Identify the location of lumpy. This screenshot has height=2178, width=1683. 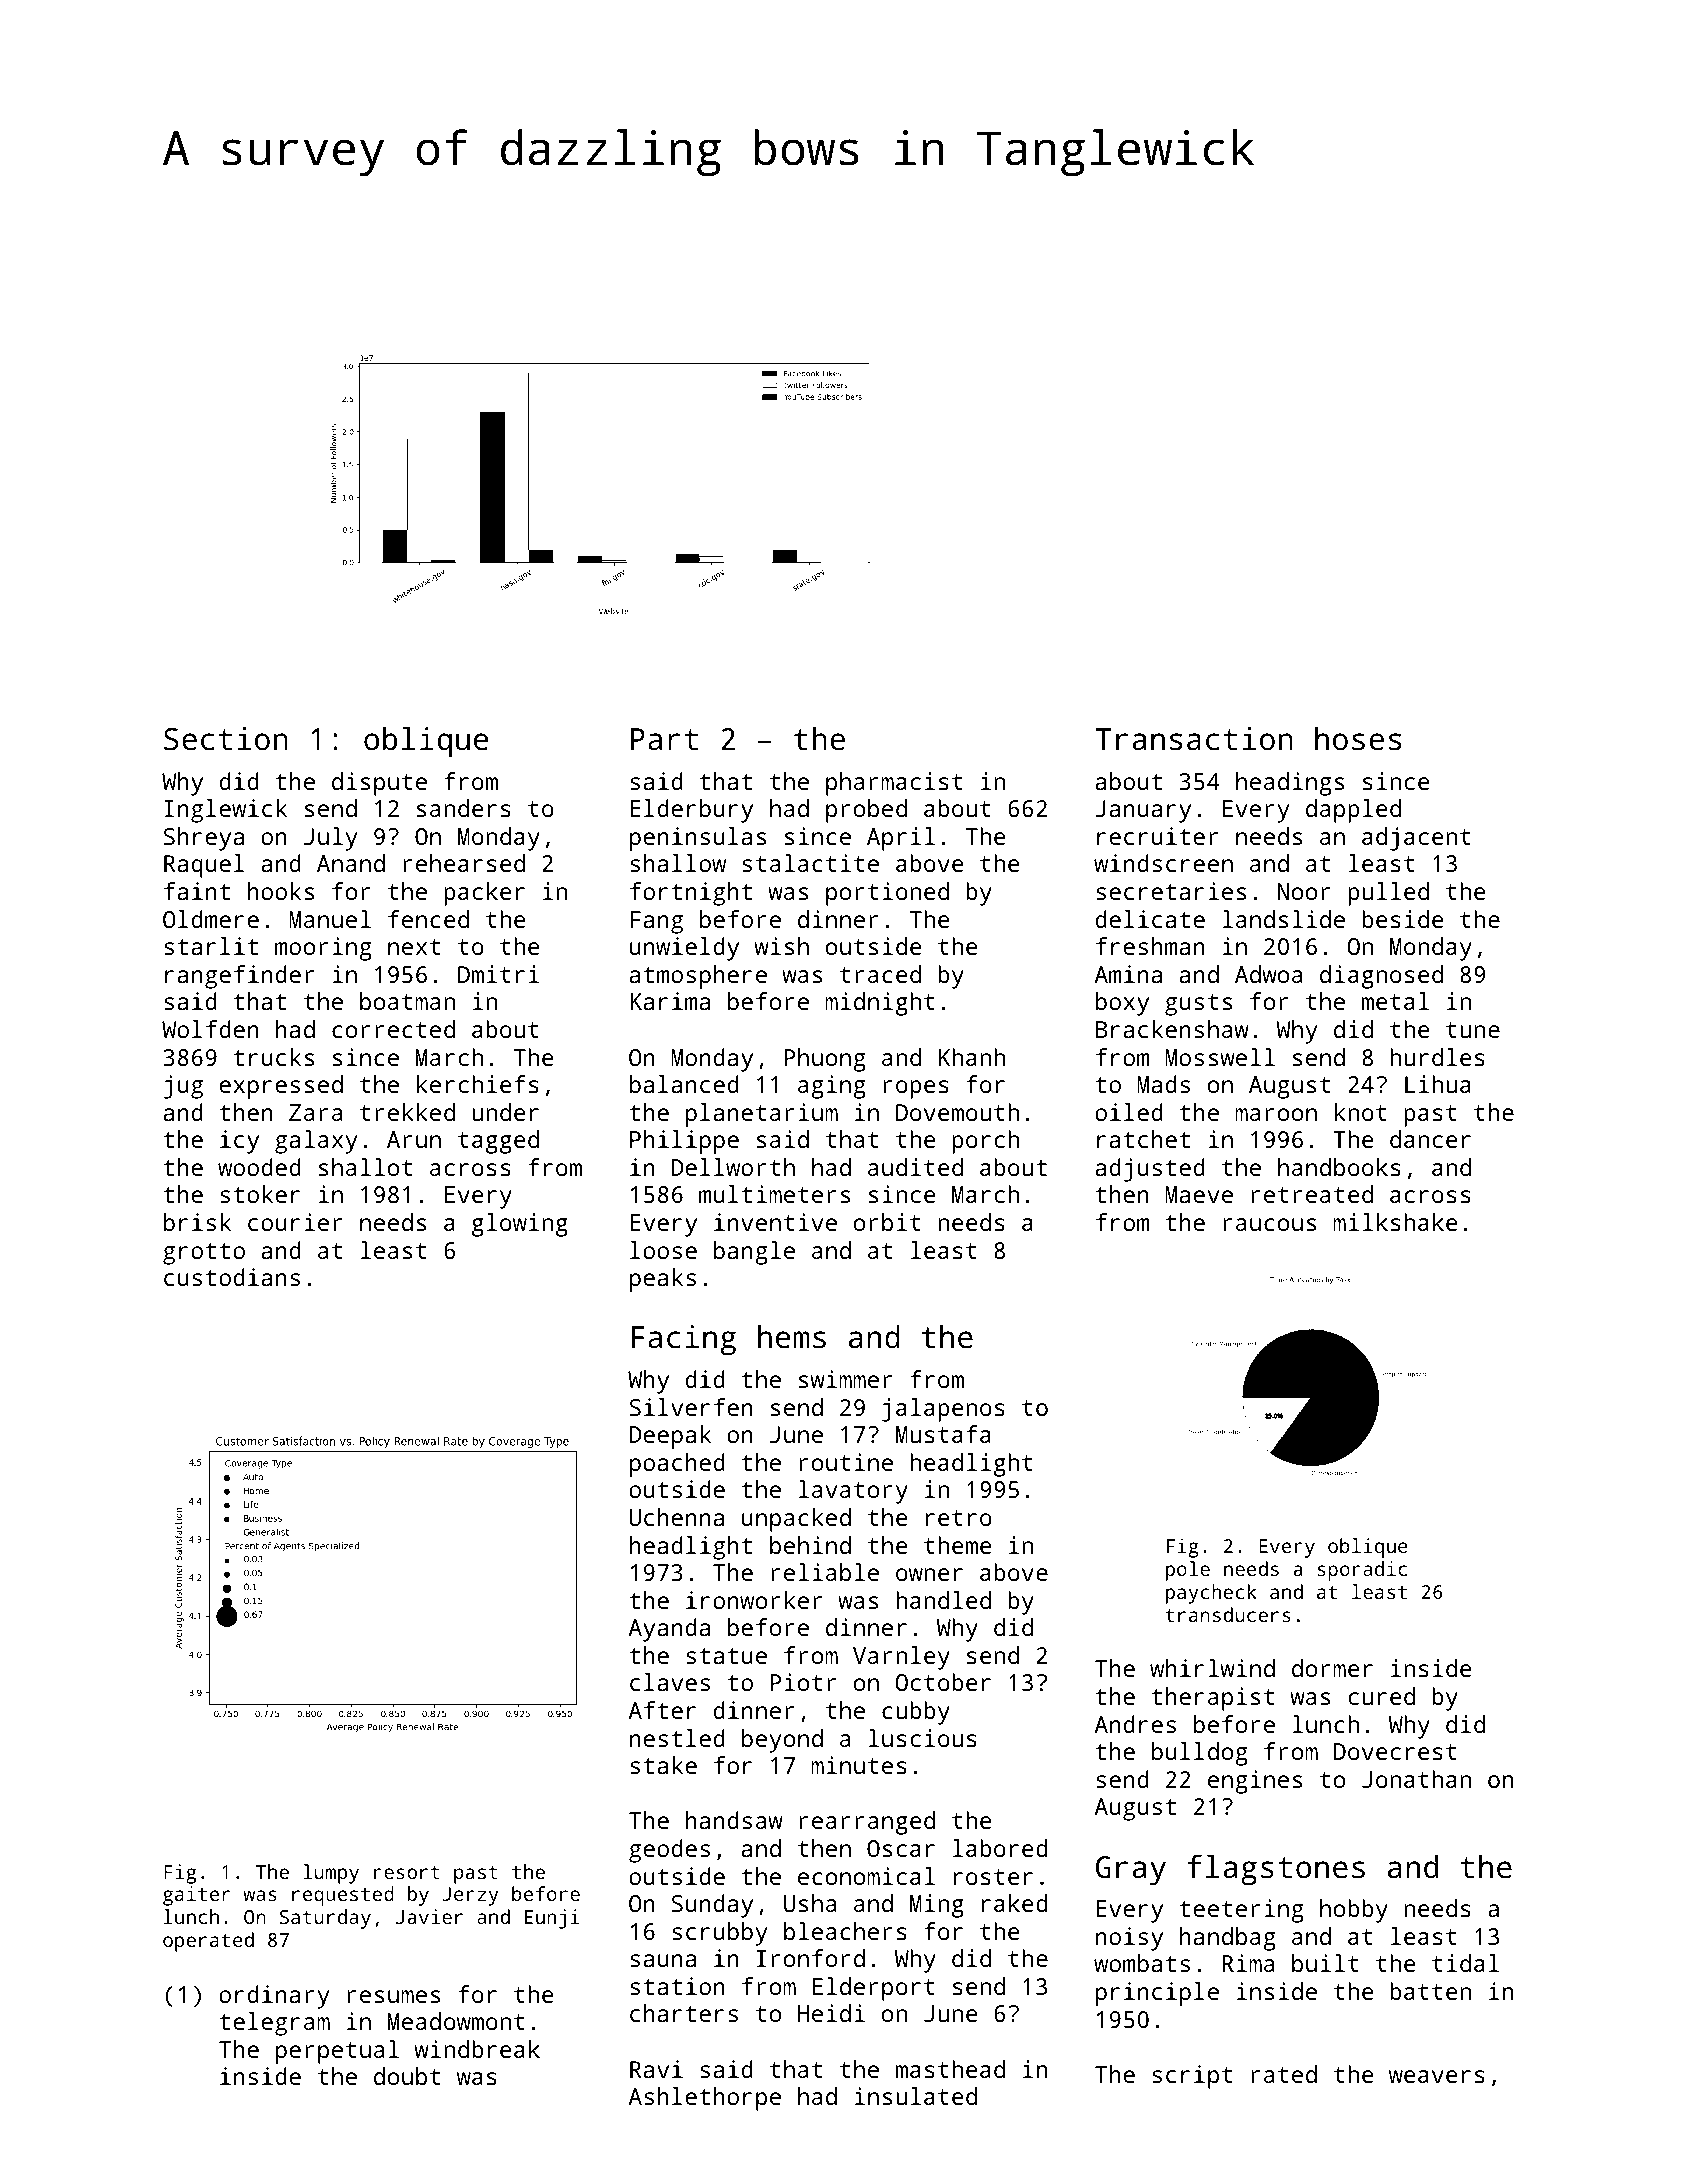
(331, 1874).
